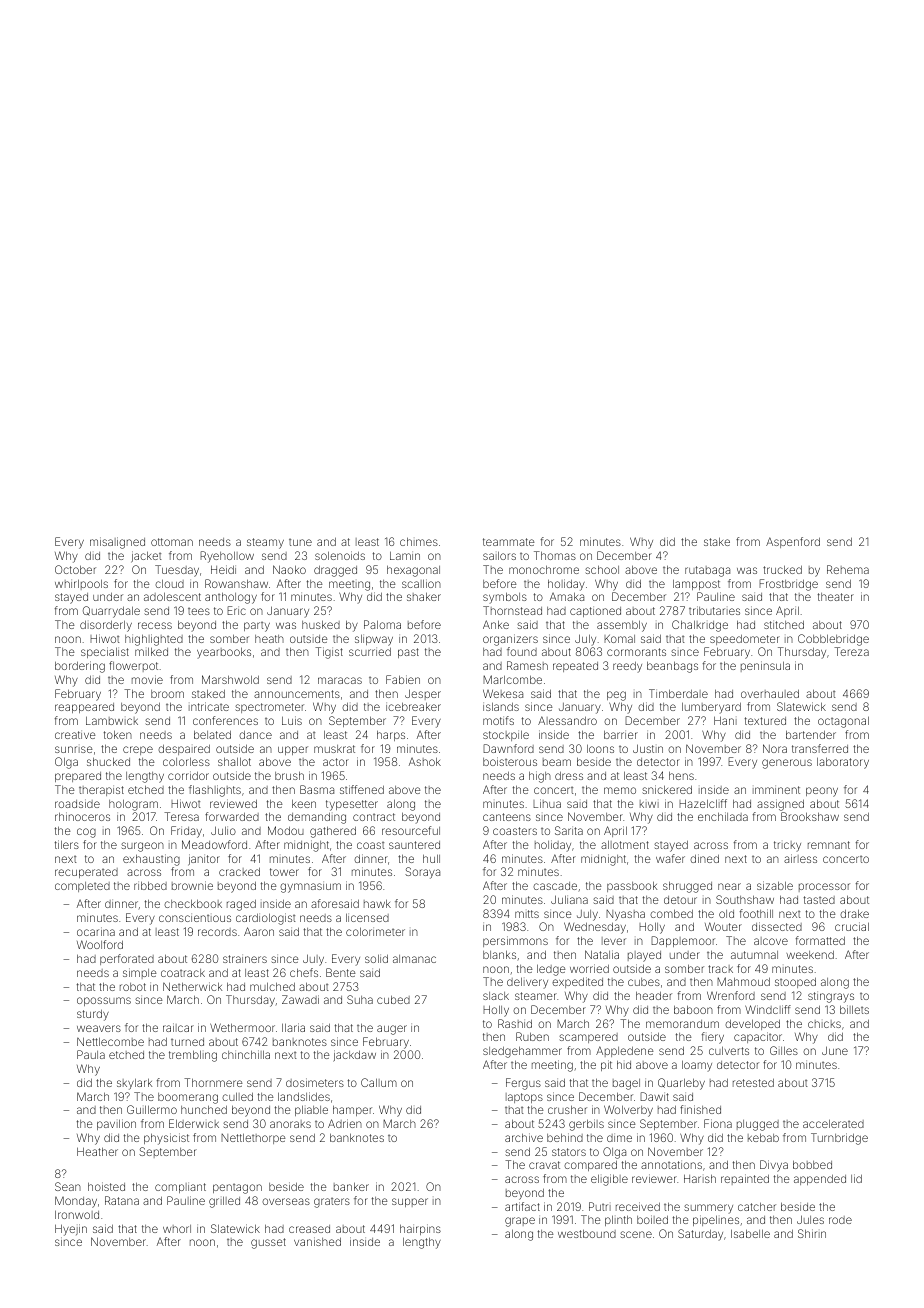 Image resolution: width=924 pixels, height=1308 pixels. I want to click on weekend, so click(810, 955).
